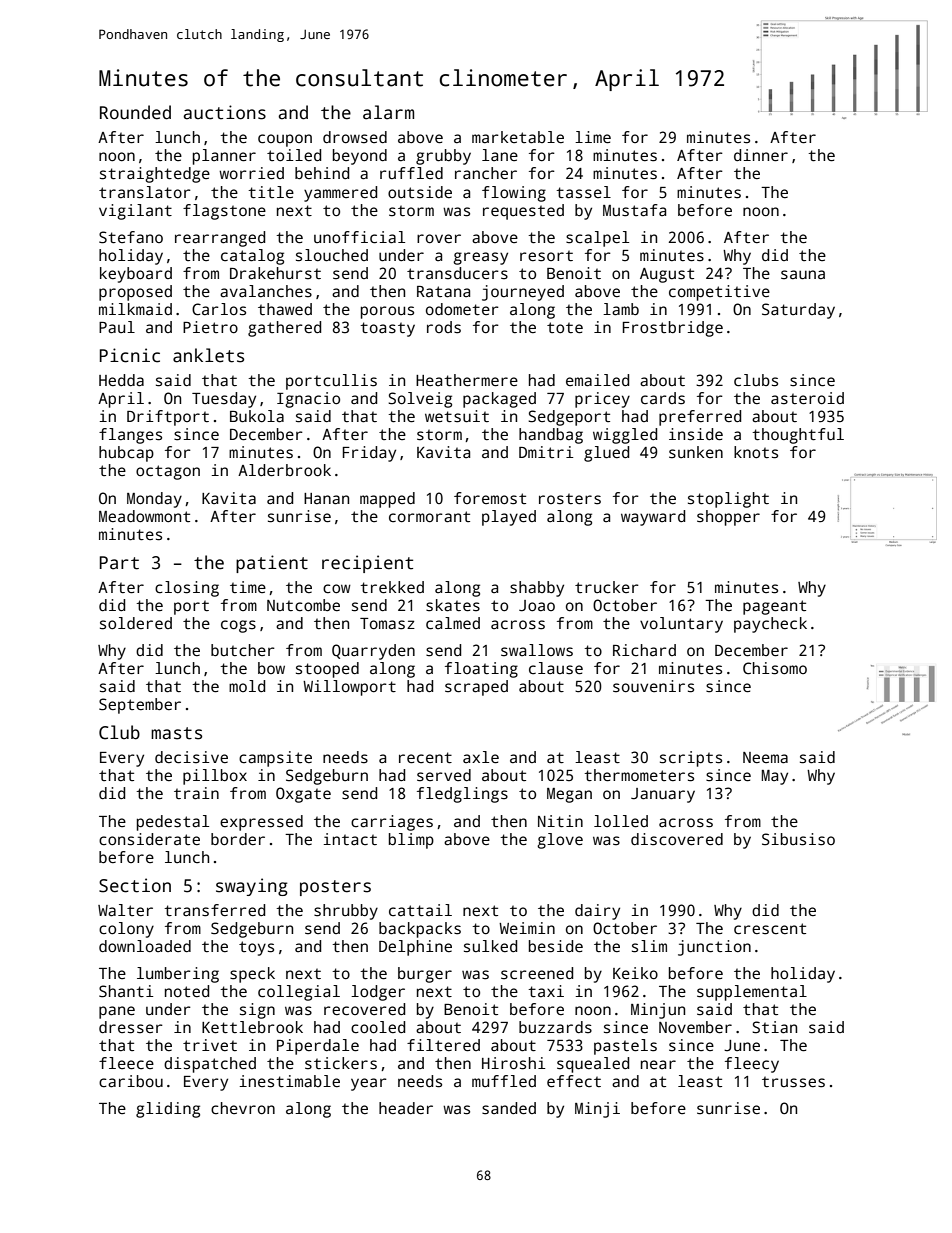 Image resolution: width=952 pixels, height=1233 pixels. I want to click on swallows, so click(537, 650).
